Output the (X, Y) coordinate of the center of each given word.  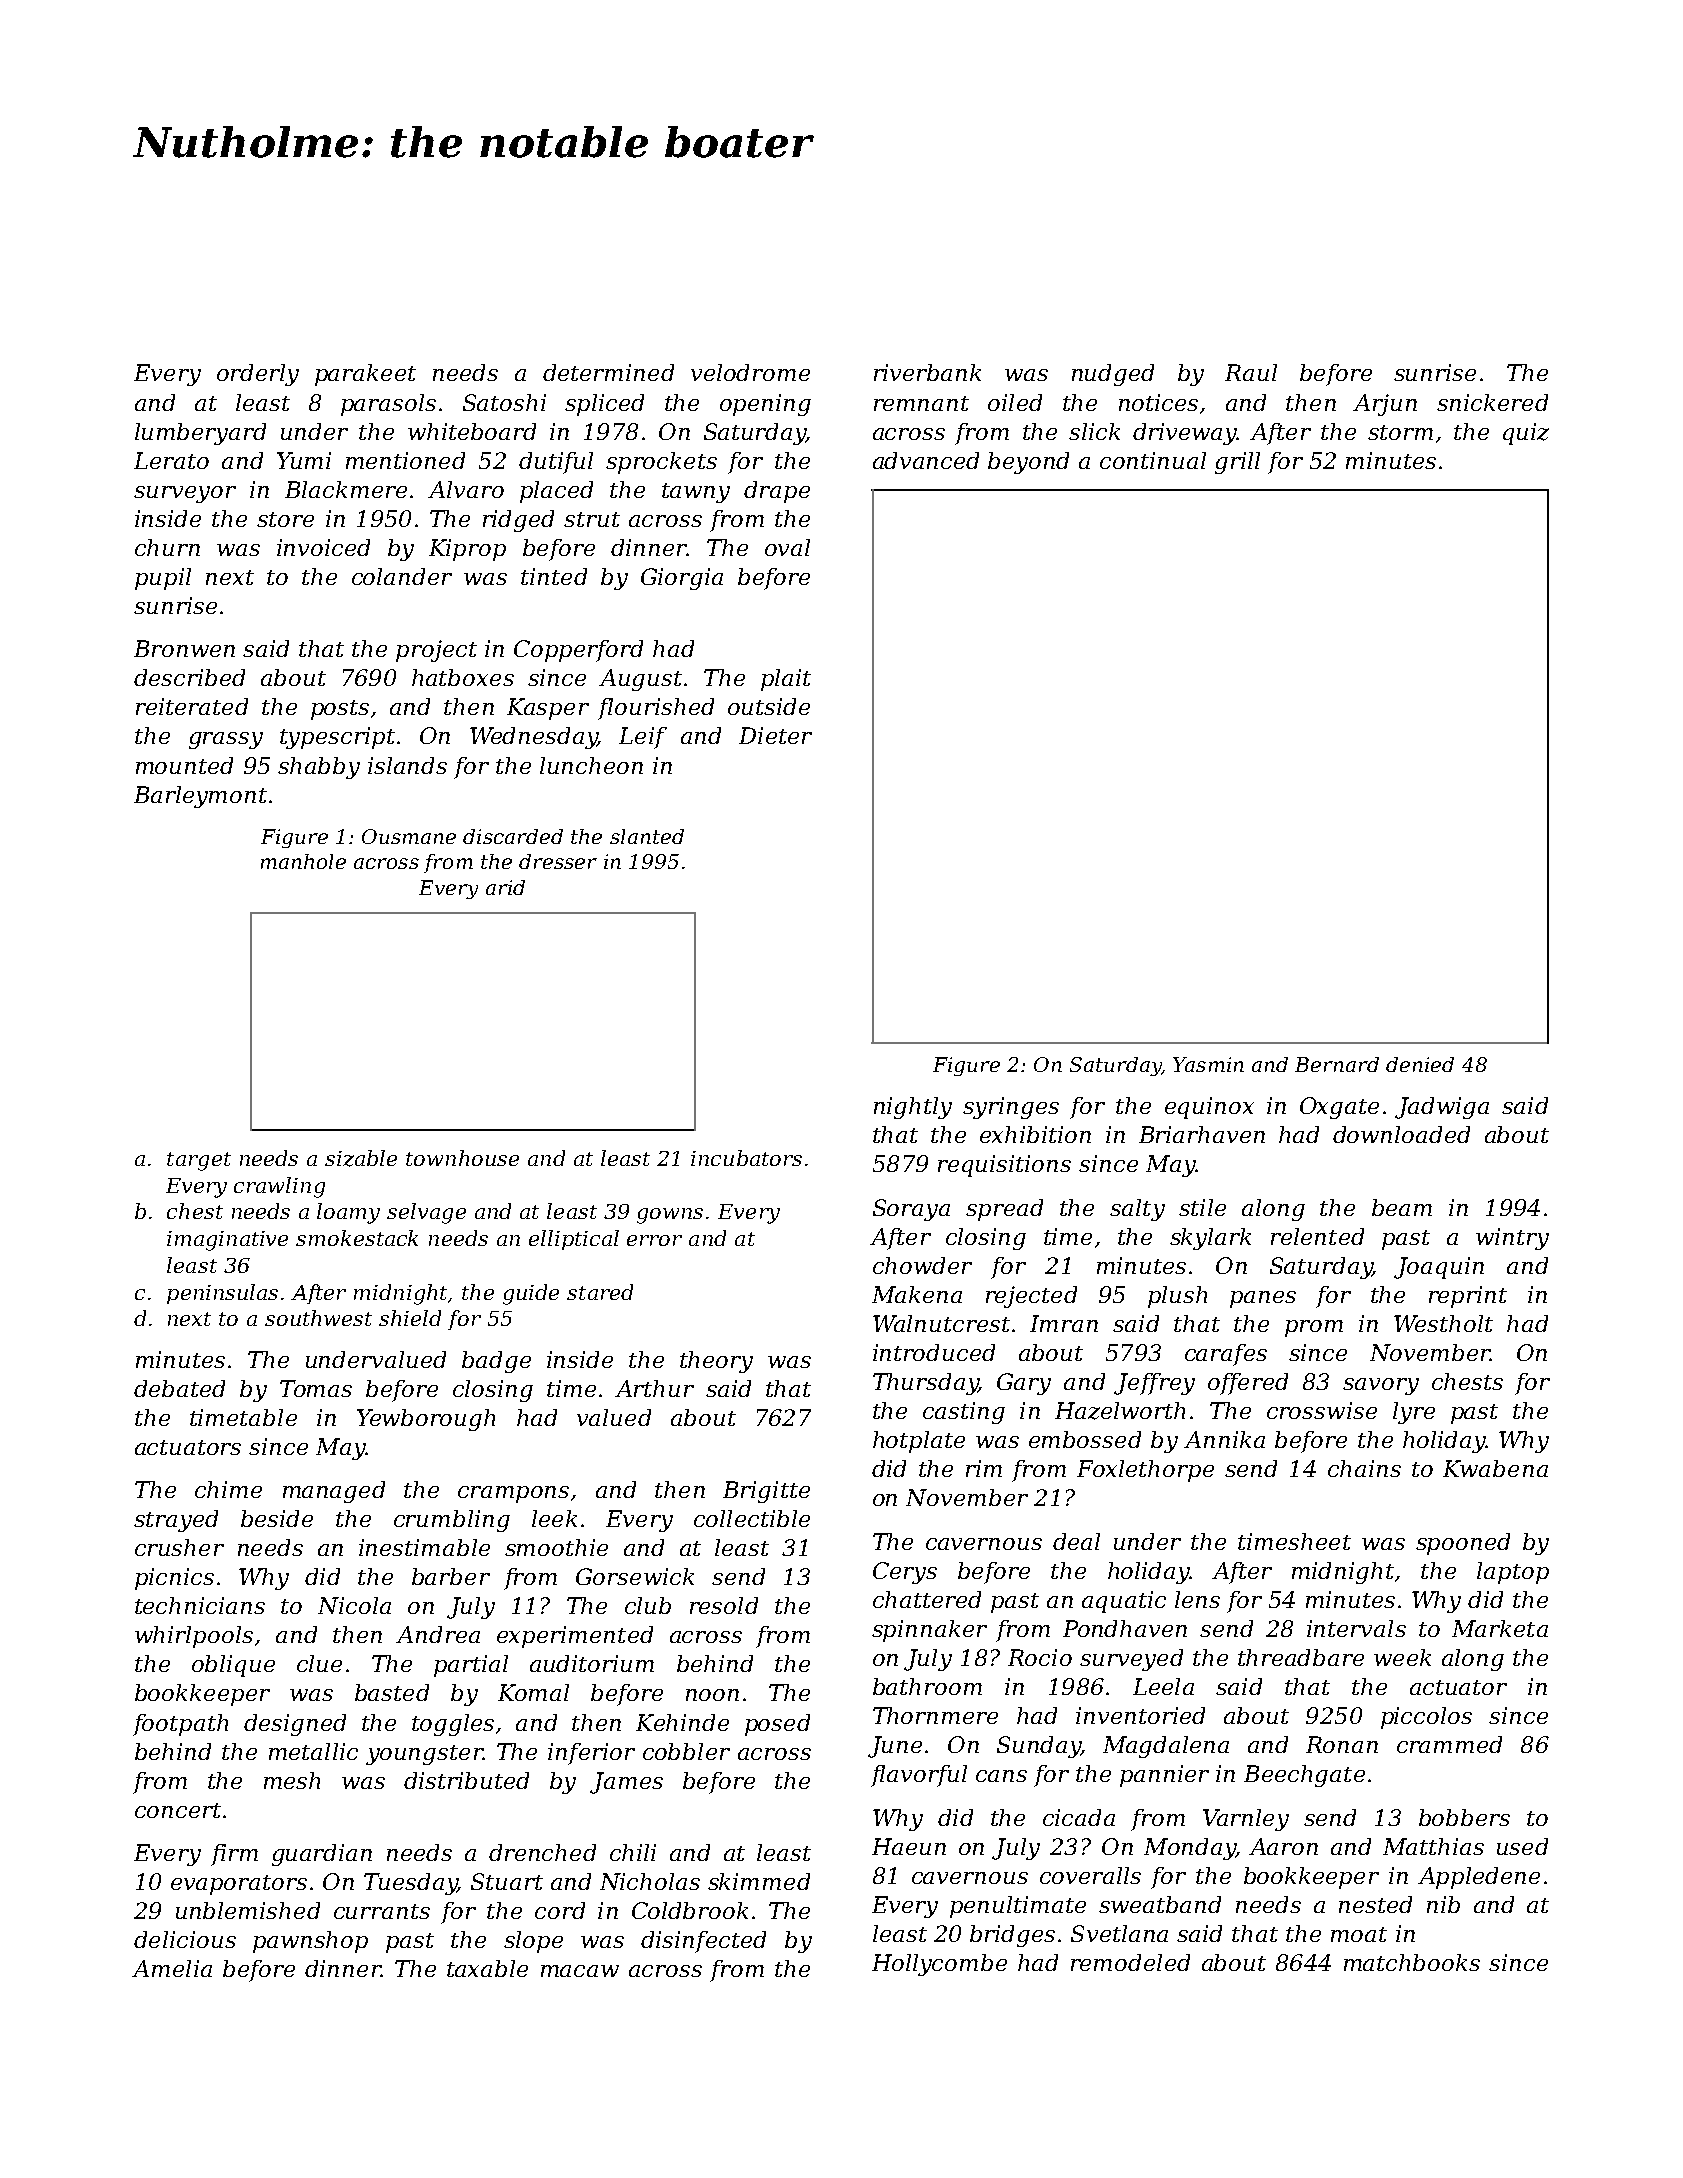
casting (964, 1413)
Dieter (775, 735)
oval (787, 547)
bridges (1012, 1936)
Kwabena (1495, 1468)
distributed (466, 1780)
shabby (319, 768)
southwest (318, 1318)
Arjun (1385, 405)
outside (769, 706)
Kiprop (467, 550)
